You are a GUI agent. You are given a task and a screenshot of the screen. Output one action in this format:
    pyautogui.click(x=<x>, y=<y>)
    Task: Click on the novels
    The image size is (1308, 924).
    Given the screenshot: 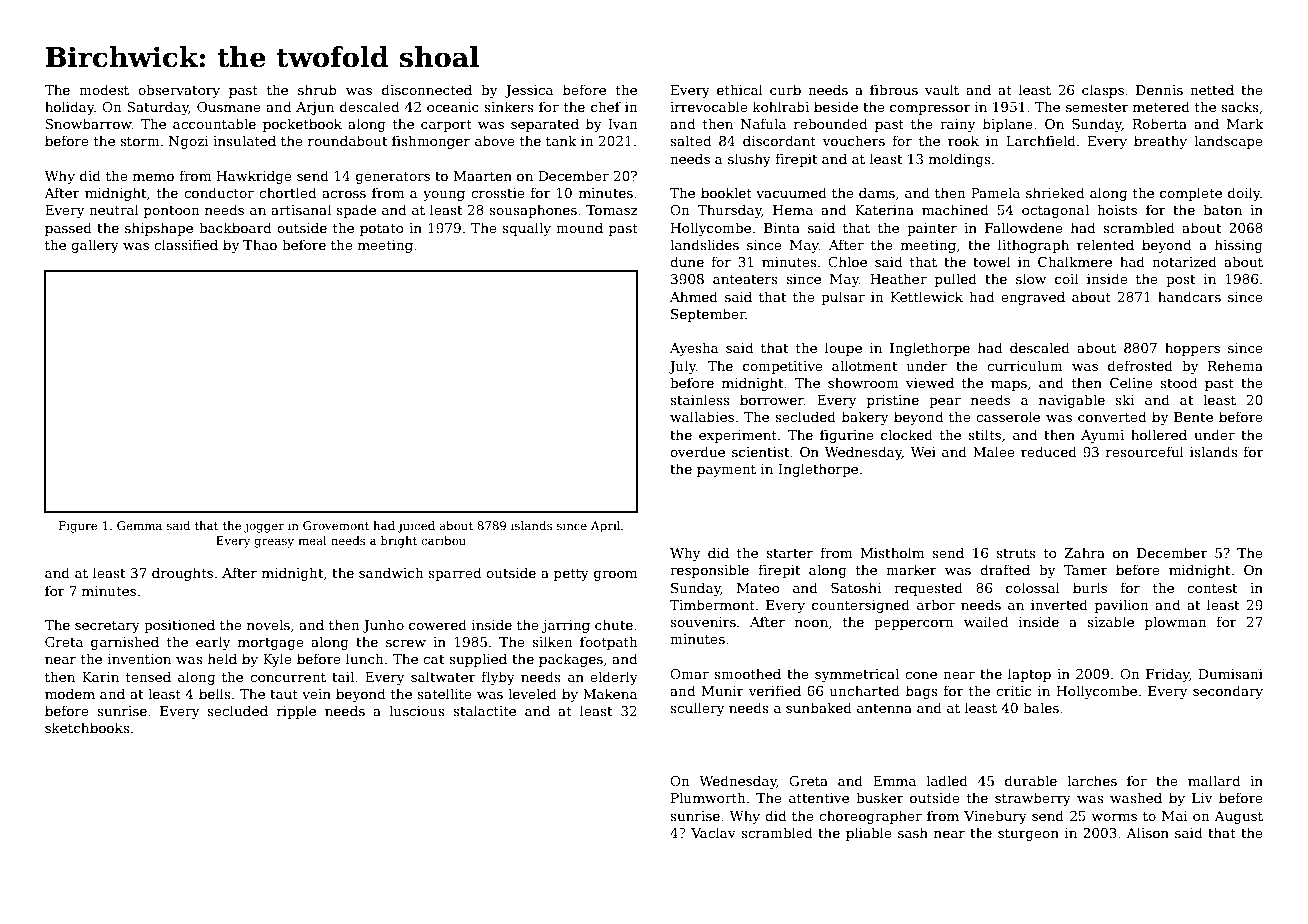 What is the action you would take?
    pyautogui.click(x=268, y=624)
